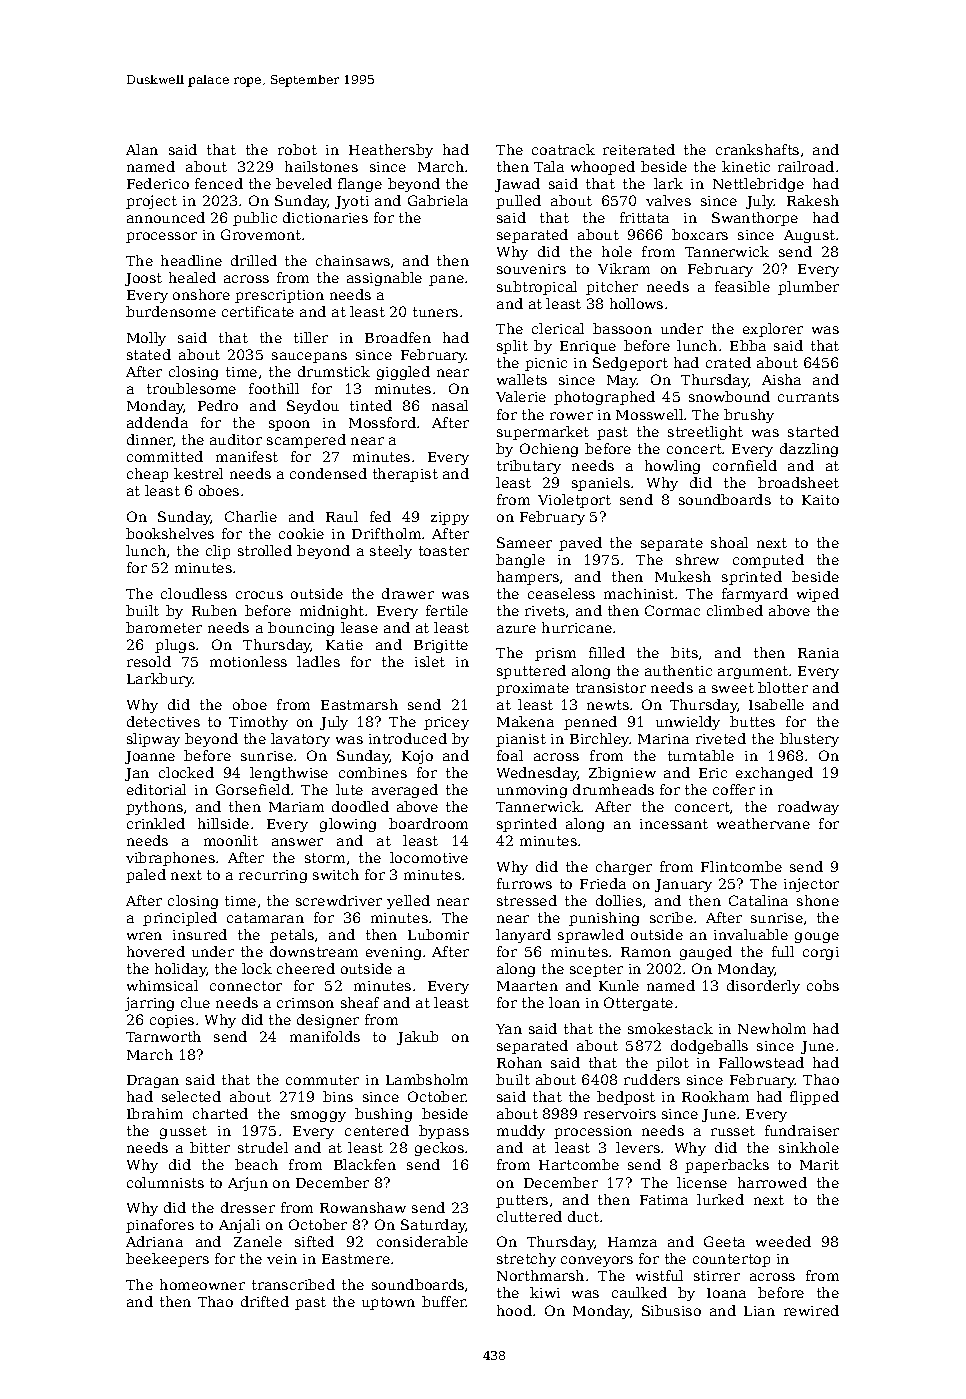 The width and height of the image is (966, 1399). Describe the element at coordinates (811, 885) in the image. I see `injector` at that location.
